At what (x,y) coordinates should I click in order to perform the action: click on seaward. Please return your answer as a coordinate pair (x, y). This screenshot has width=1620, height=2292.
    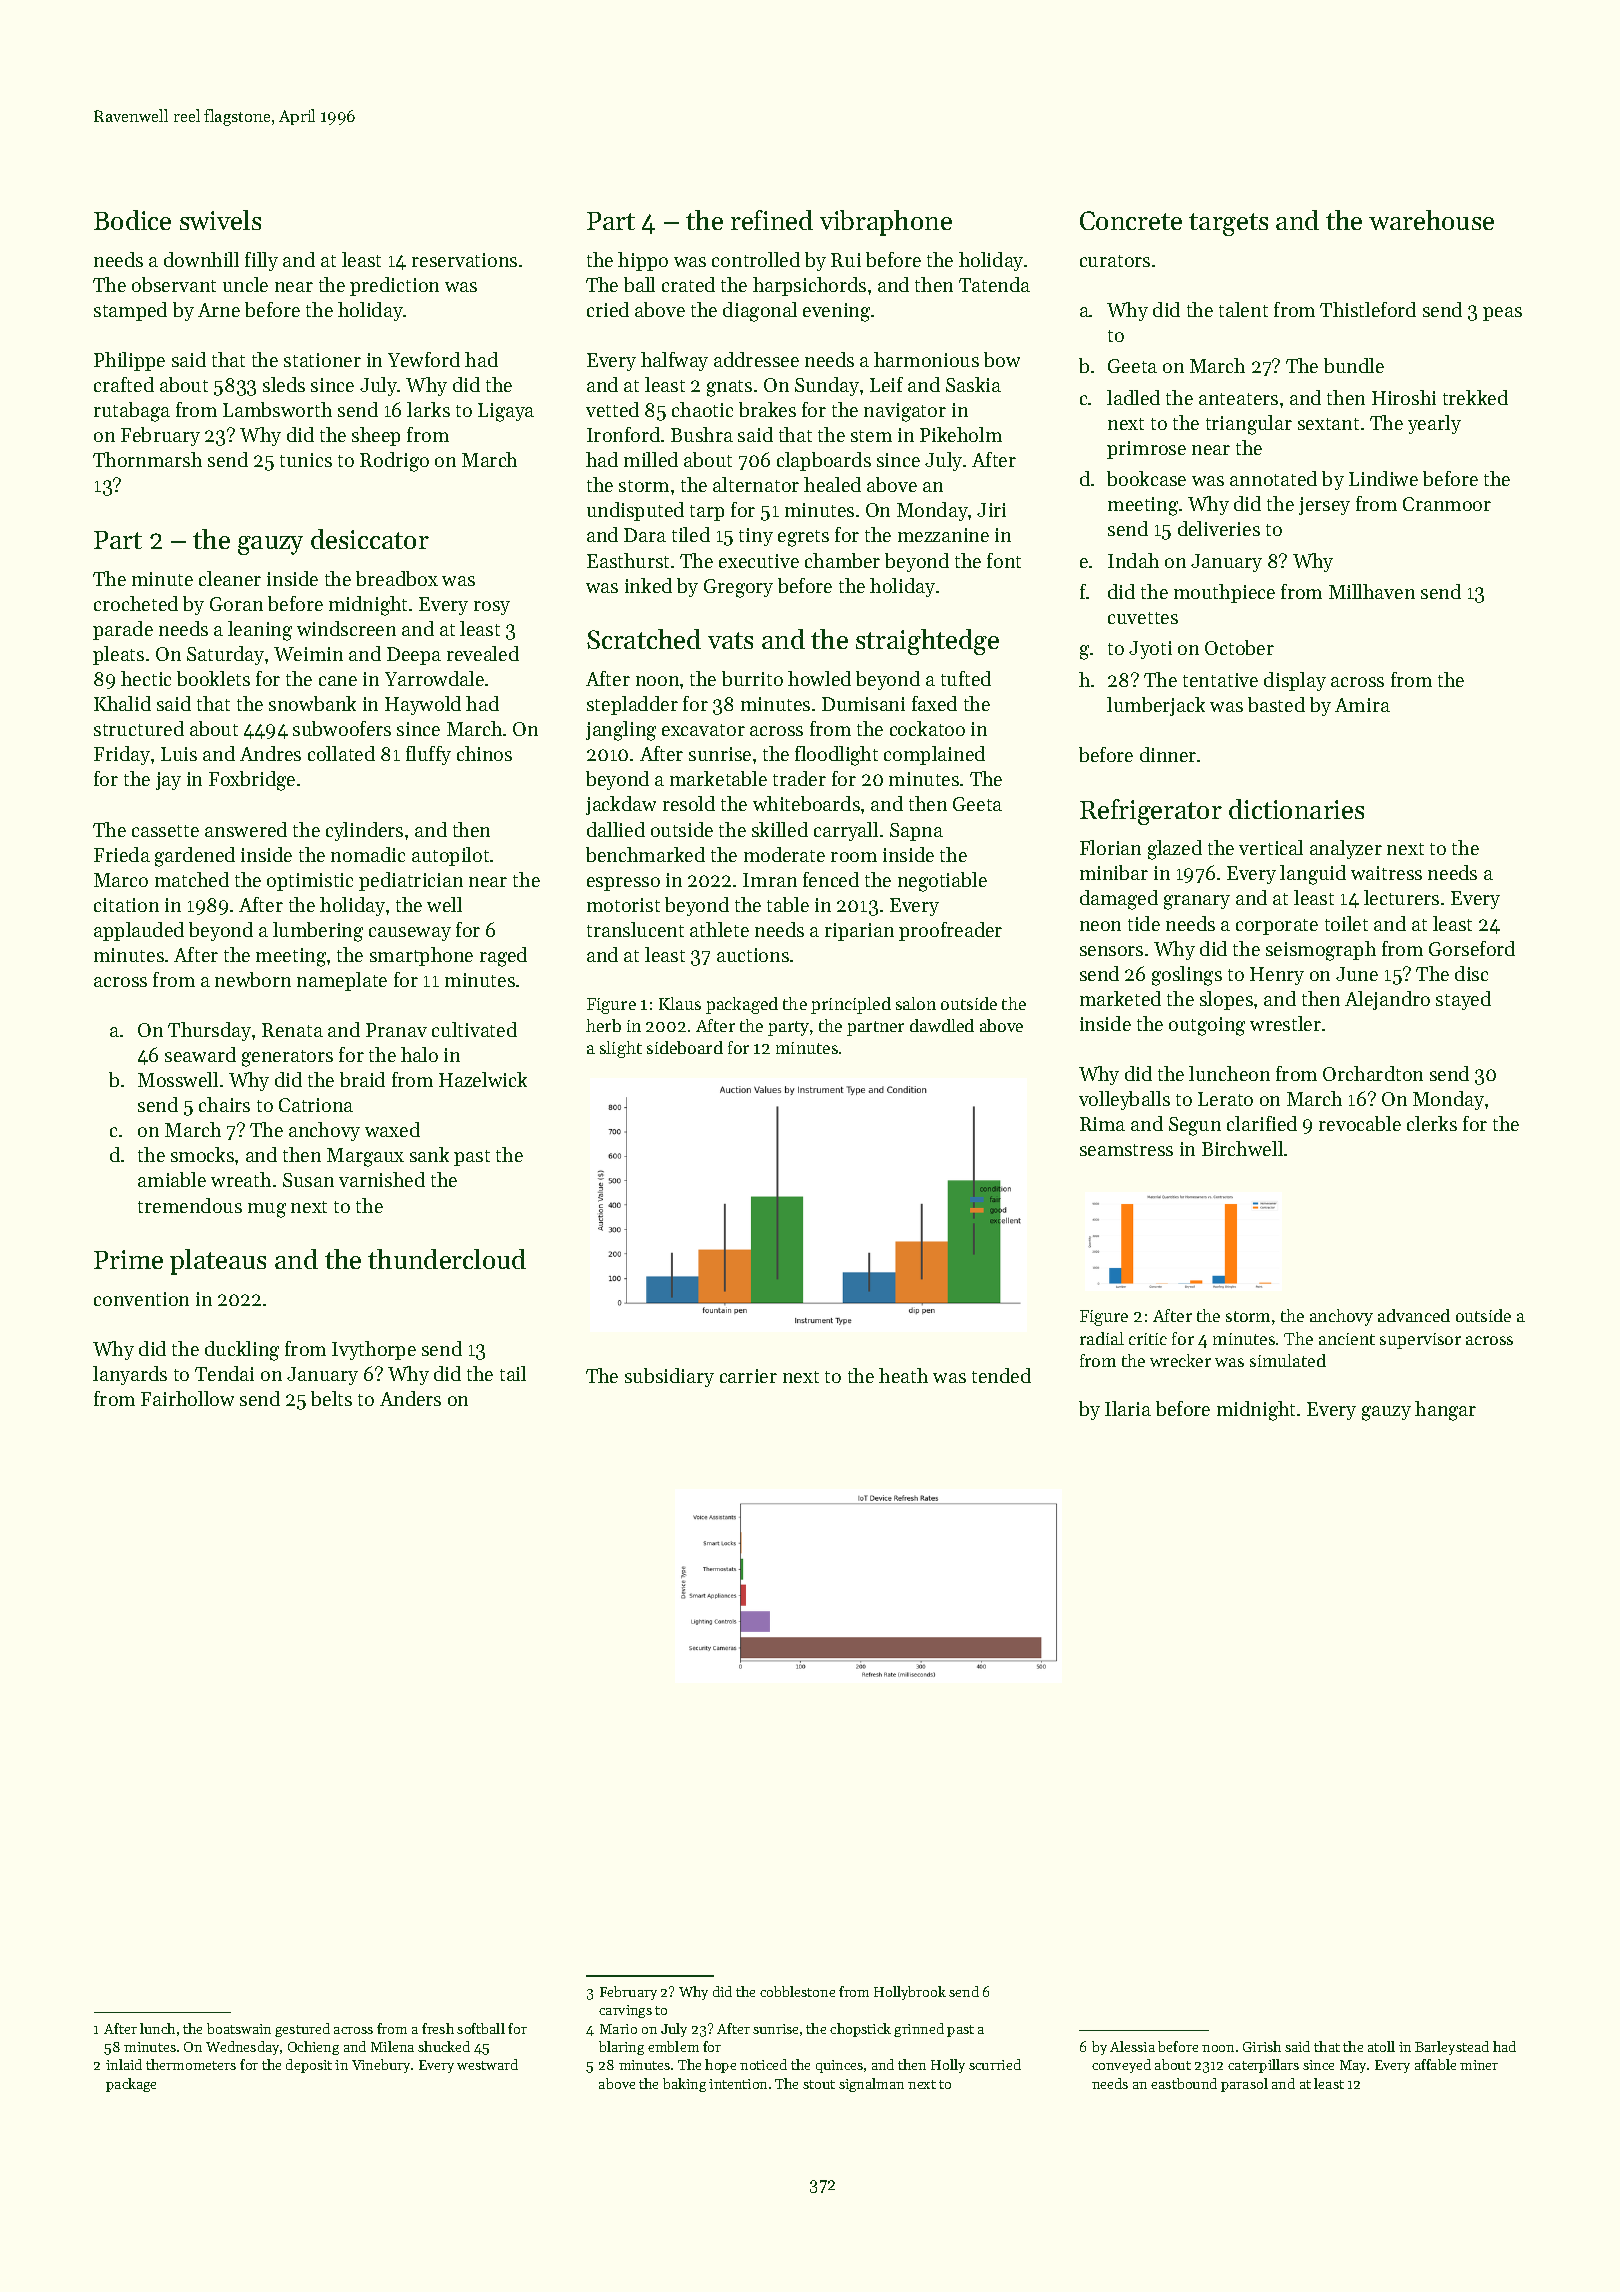
    Looking at the image, I should click on (200, 1054).
